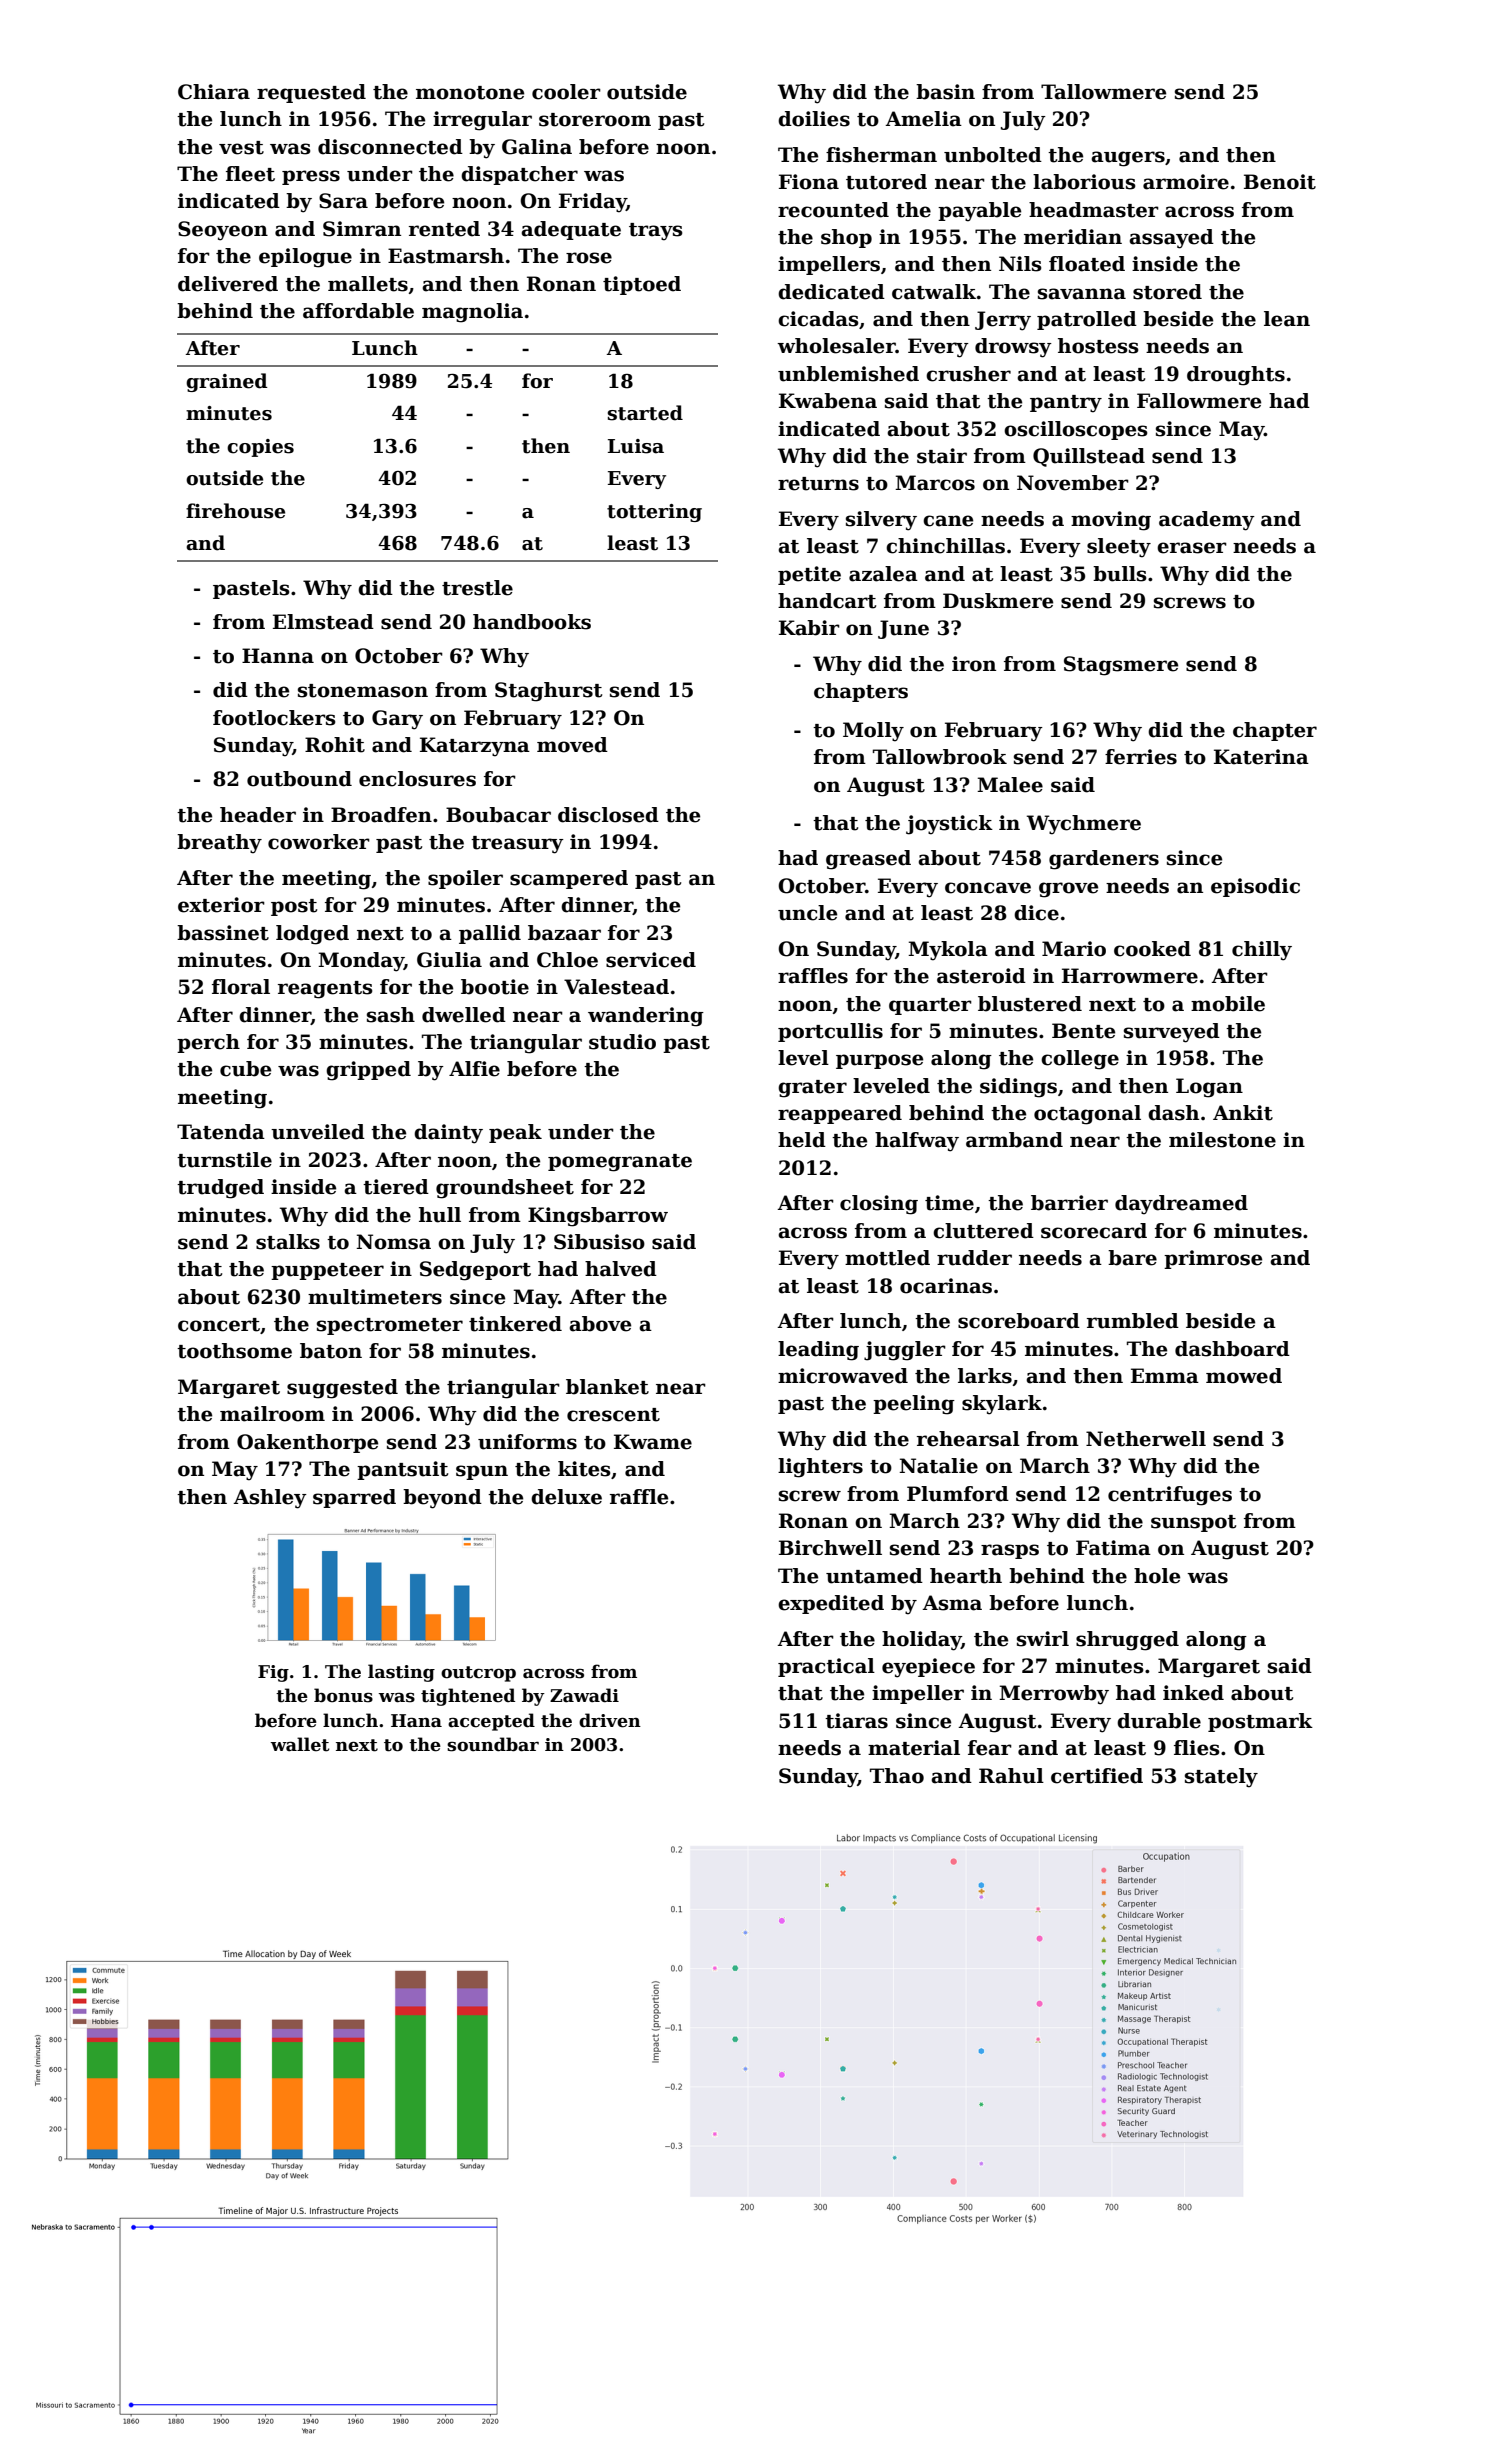 The width and height of the screenshot is (1496, 2464). Describe the element at coordinates (234, 1351) in the screenshot. I see `toothsome` at that location.
